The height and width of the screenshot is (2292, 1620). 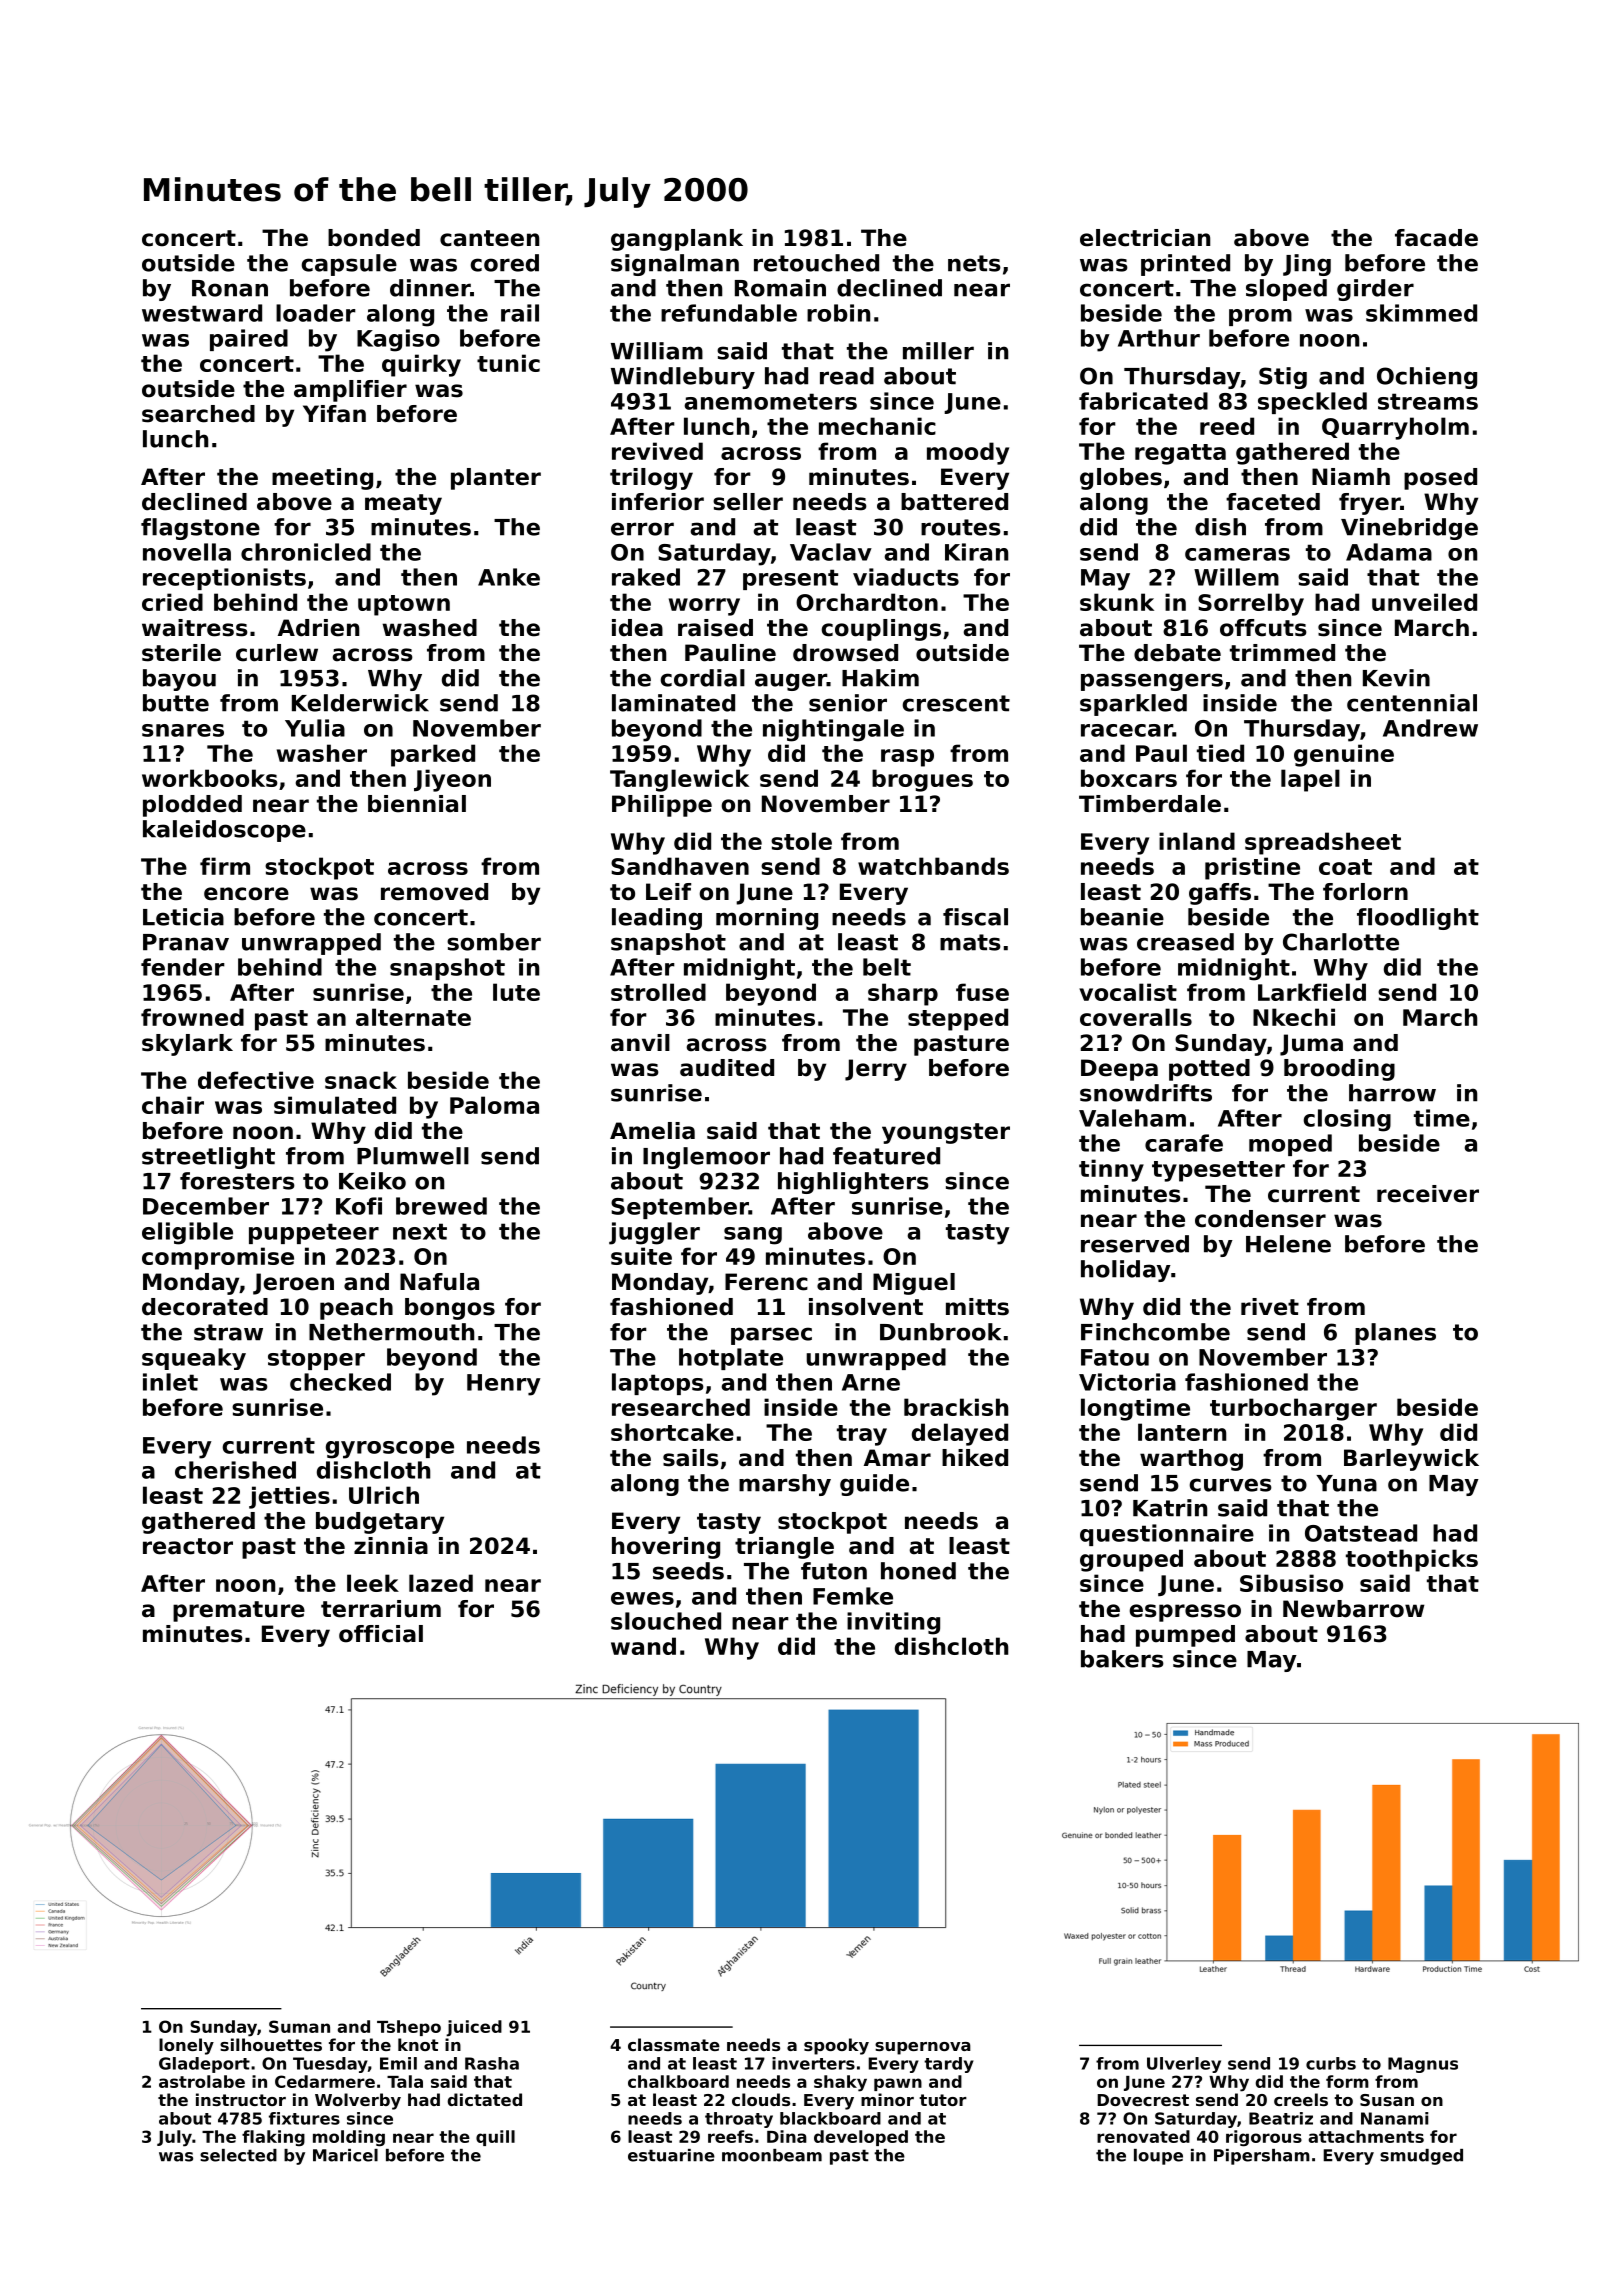 What do you see at coordinates (1423, 2065) in the screenshot?
I see `Magnus` at bounding box center [1423, 2065].
